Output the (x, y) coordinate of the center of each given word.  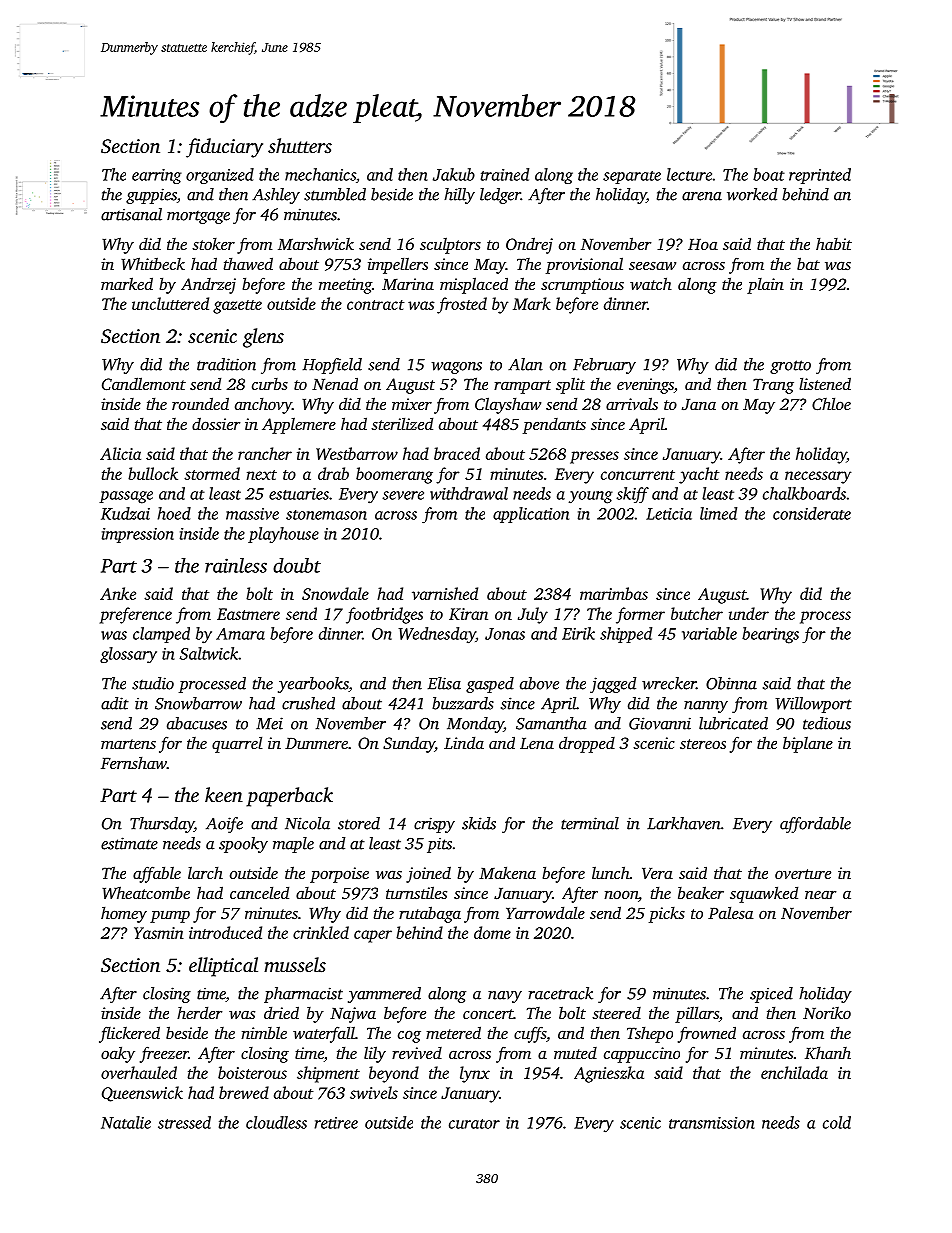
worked (752, 194)
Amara (240, 634)
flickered (129, 1034)
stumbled (335, 194)
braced (457, 453)
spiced (771, 995)
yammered (384, 995)
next (262, 475)
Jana (699, 404)
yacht (699, 475)
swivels (374, 1092)
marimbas (614, 593)
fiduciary (224, 148)
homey (124, 914)
